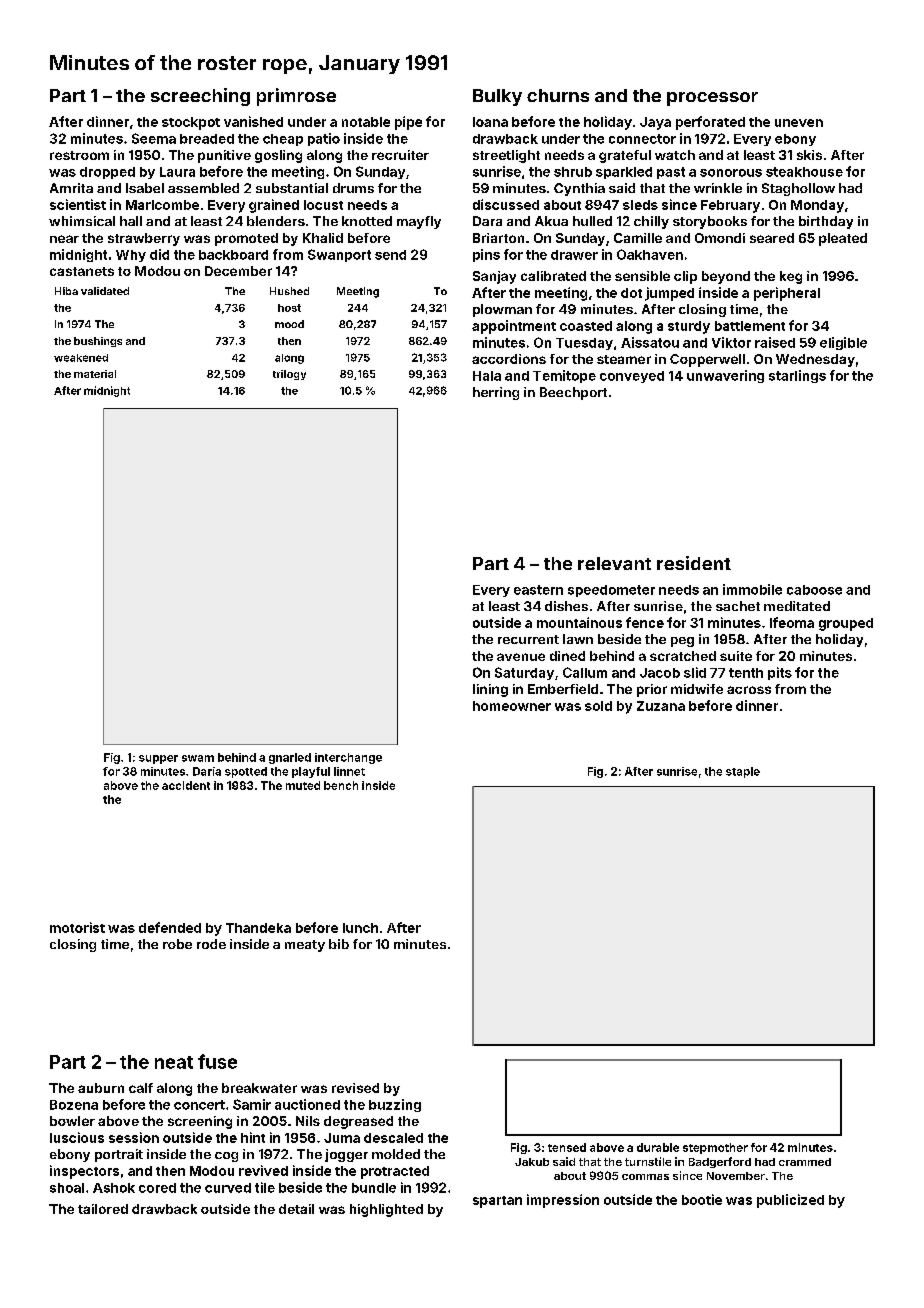 This screenshot has width=924, height=1308. I want to click on Bulky, so click(497, 97).
